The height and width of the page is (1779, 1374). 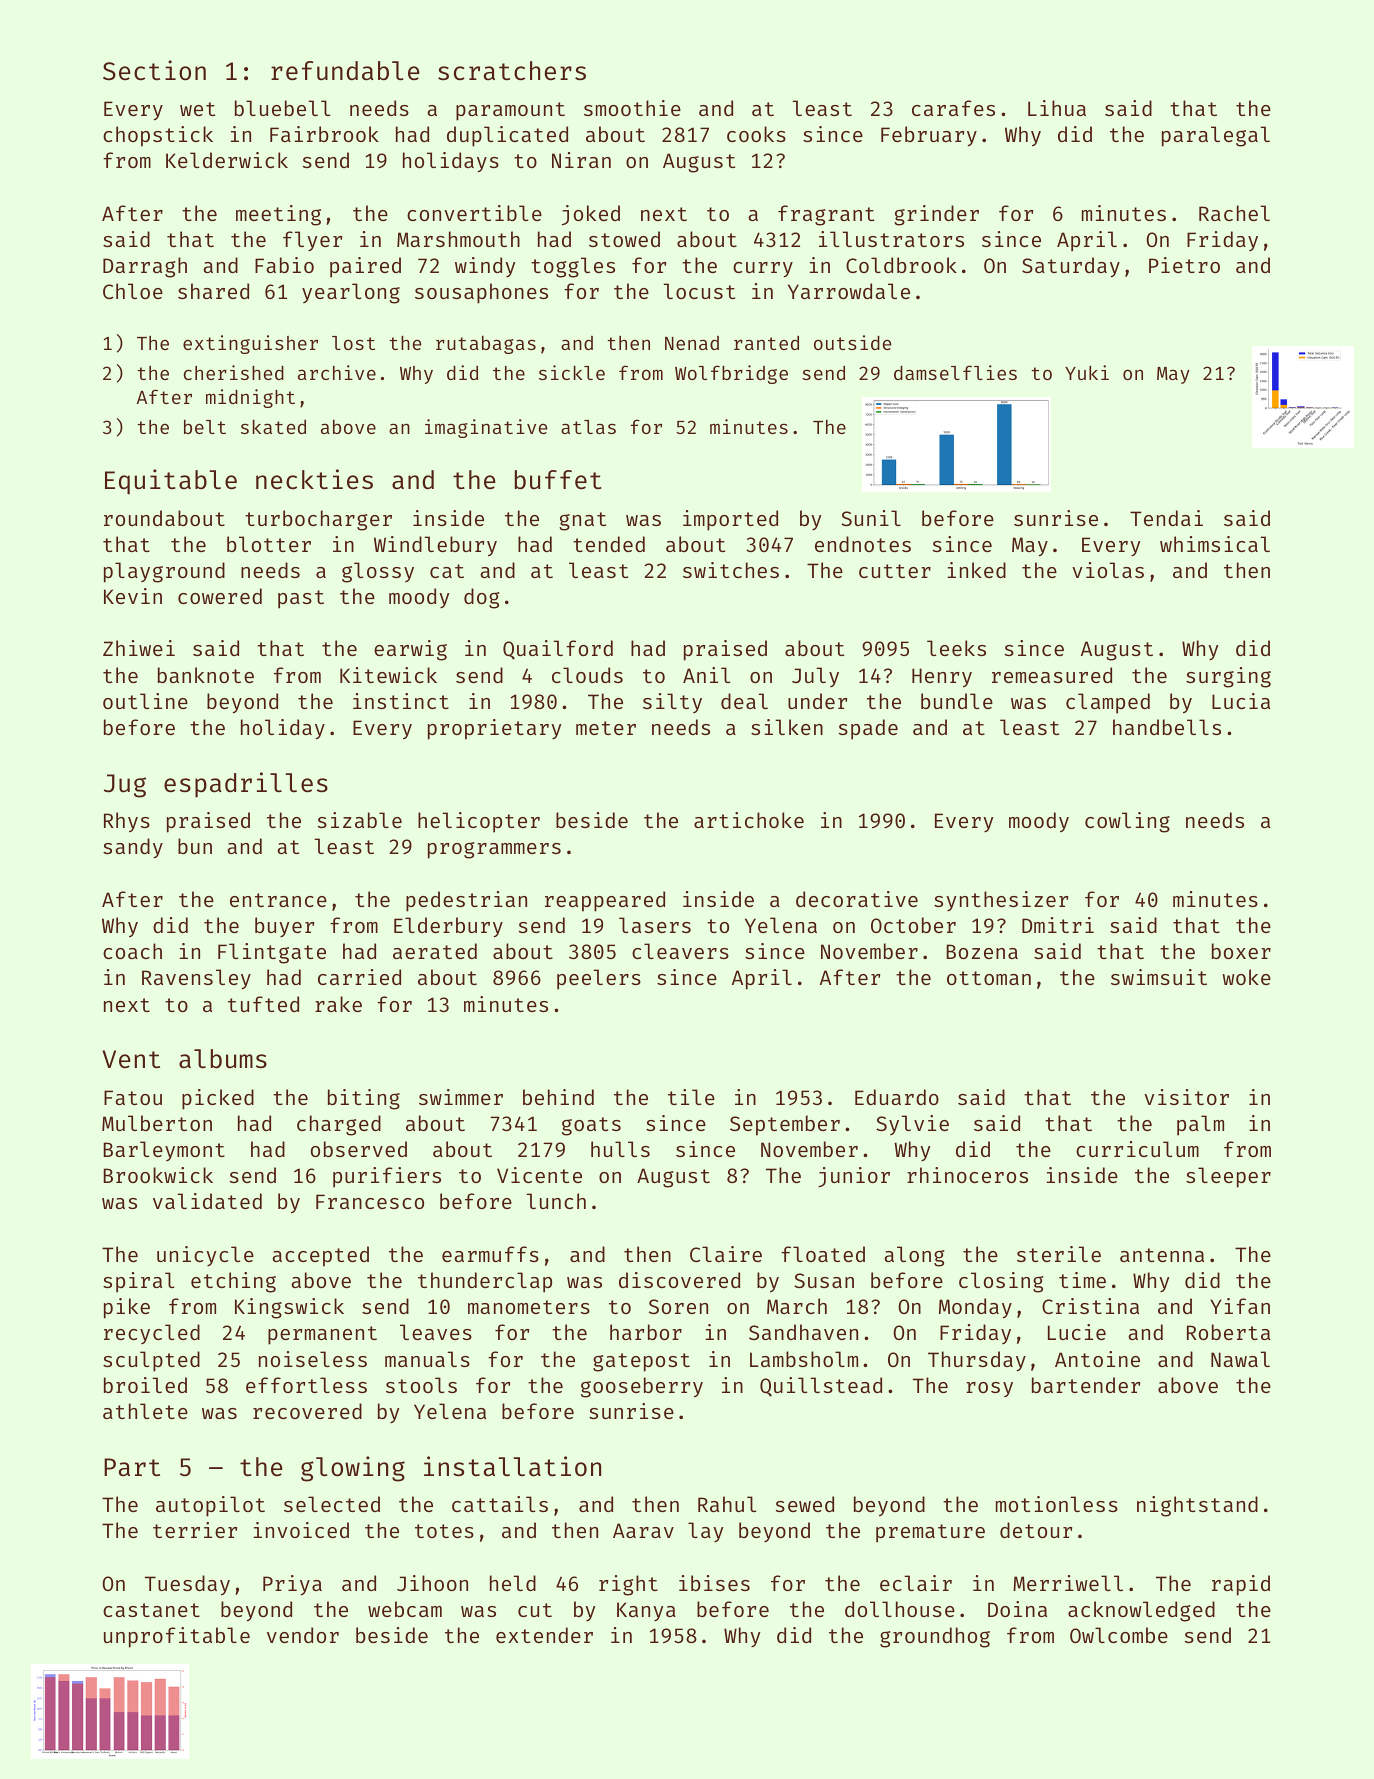 What do you see at coordinates (512, 71) in the page?
I see `scratchers` at bounding box center [512, 71].
